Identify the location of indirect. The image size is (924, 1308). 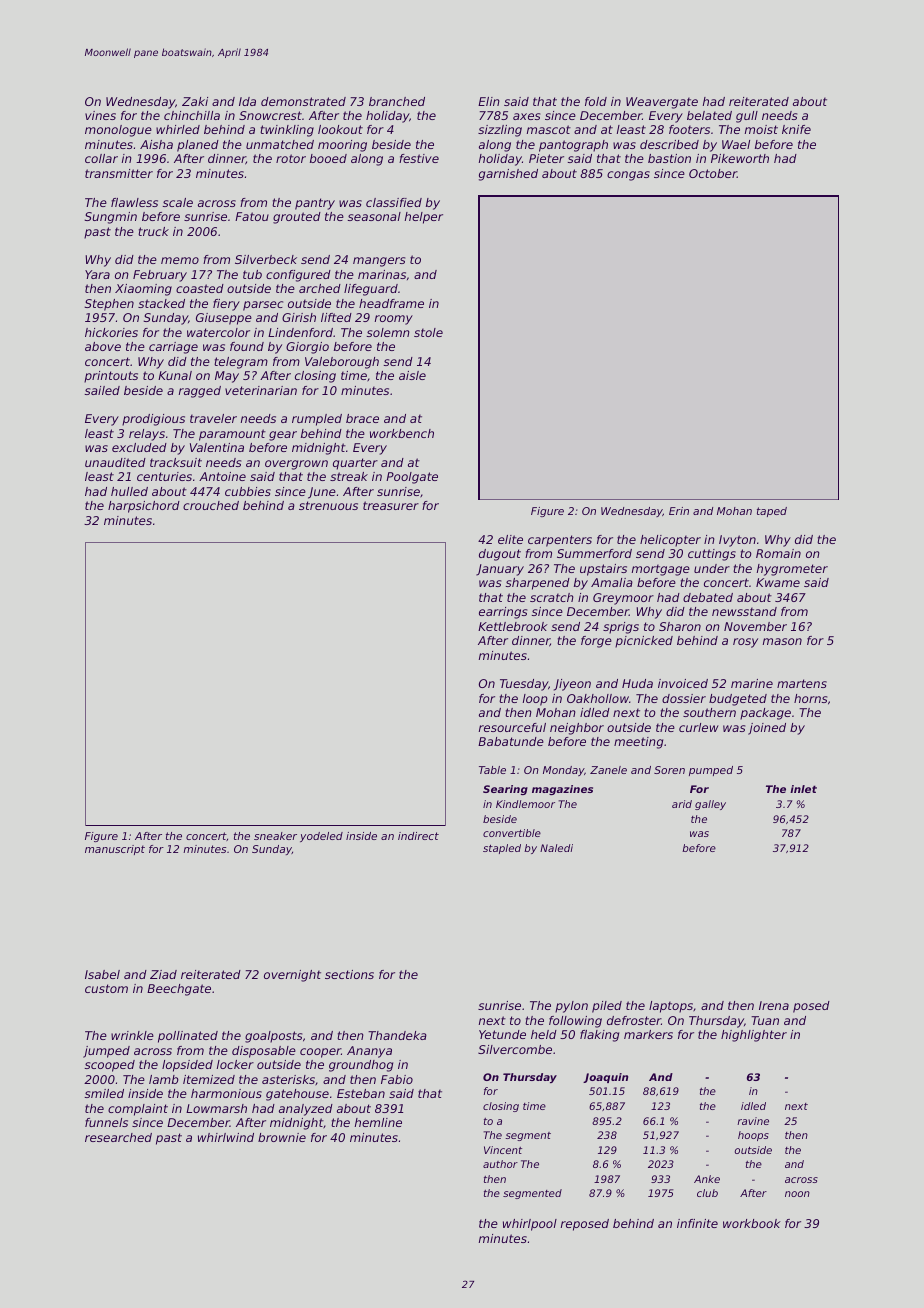
(418, 836).
